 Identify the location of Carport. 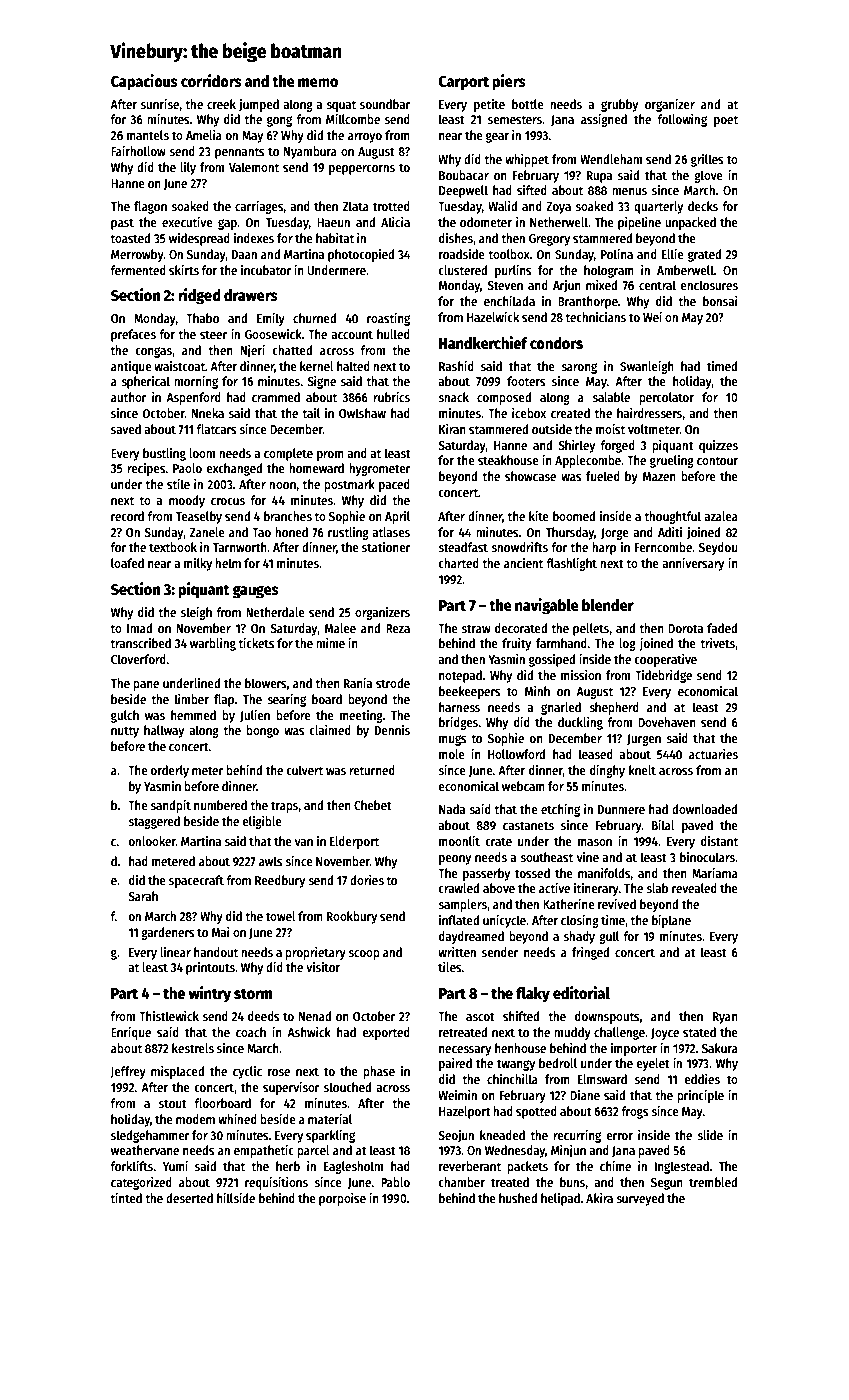
(463, 83).
